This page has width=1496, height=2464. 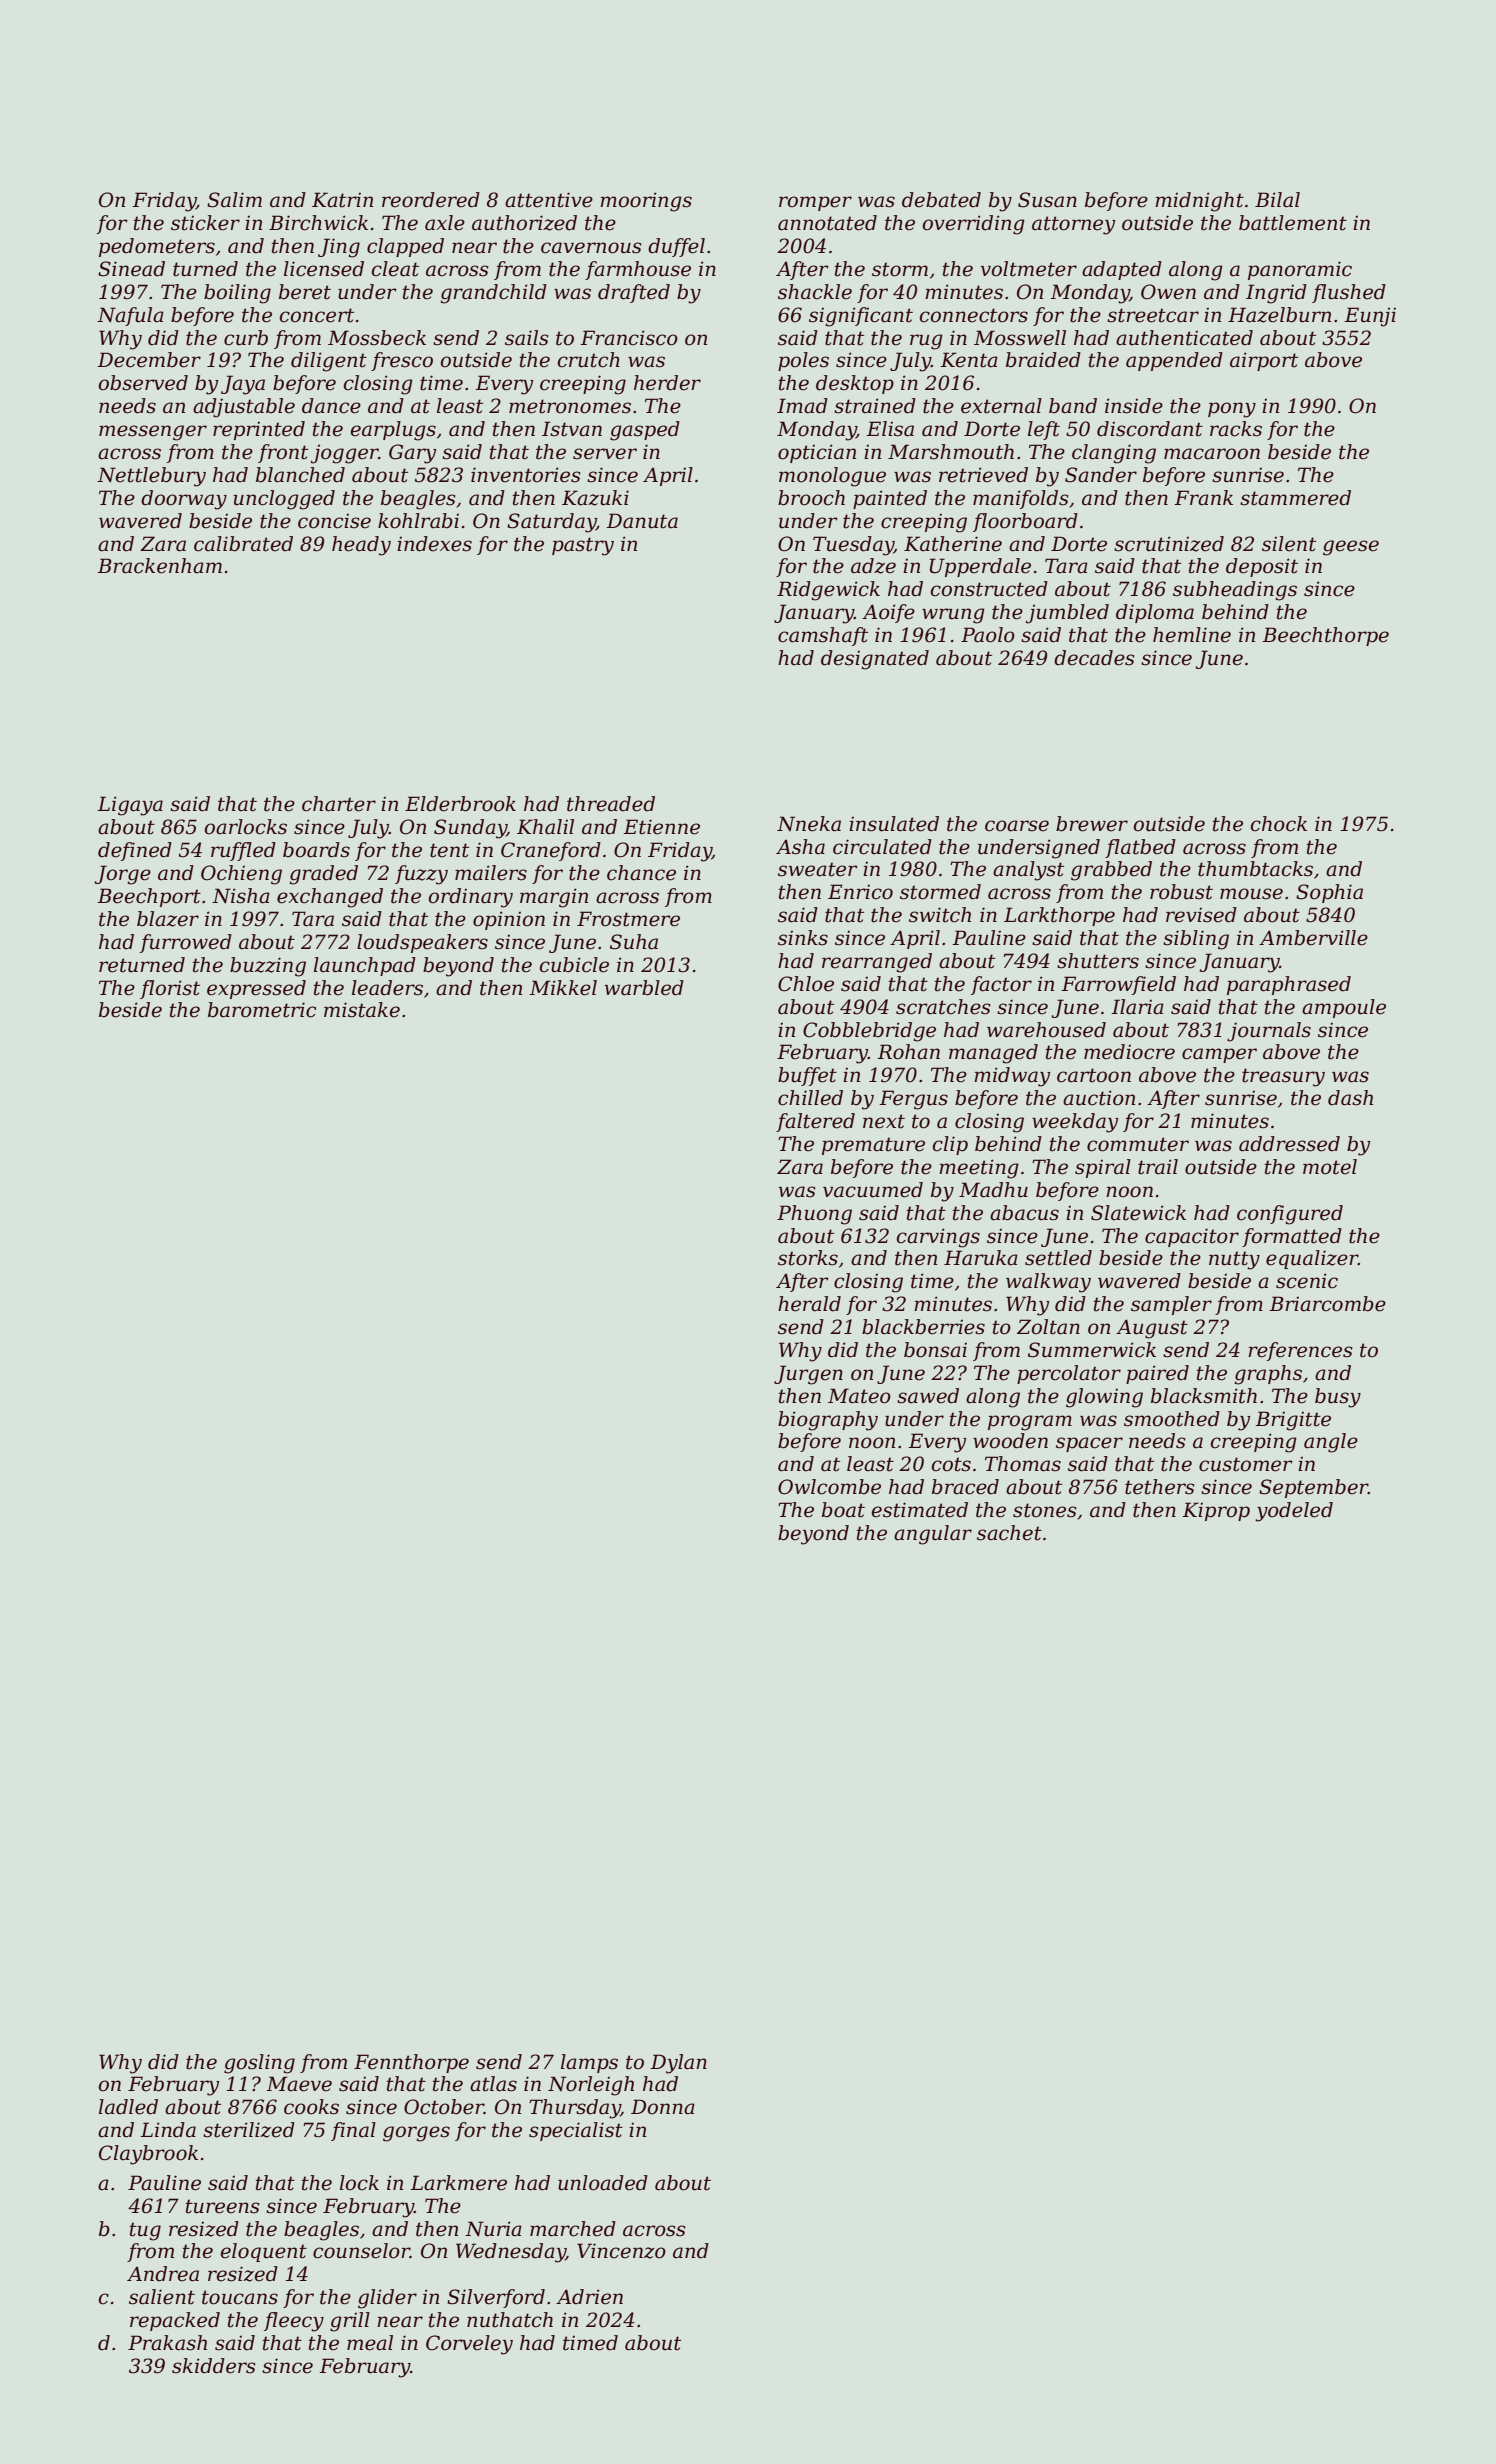 What do you see at coordinates (469, 2345) in the page?
I see `Corveley` at bounding box center [469, 2345].
